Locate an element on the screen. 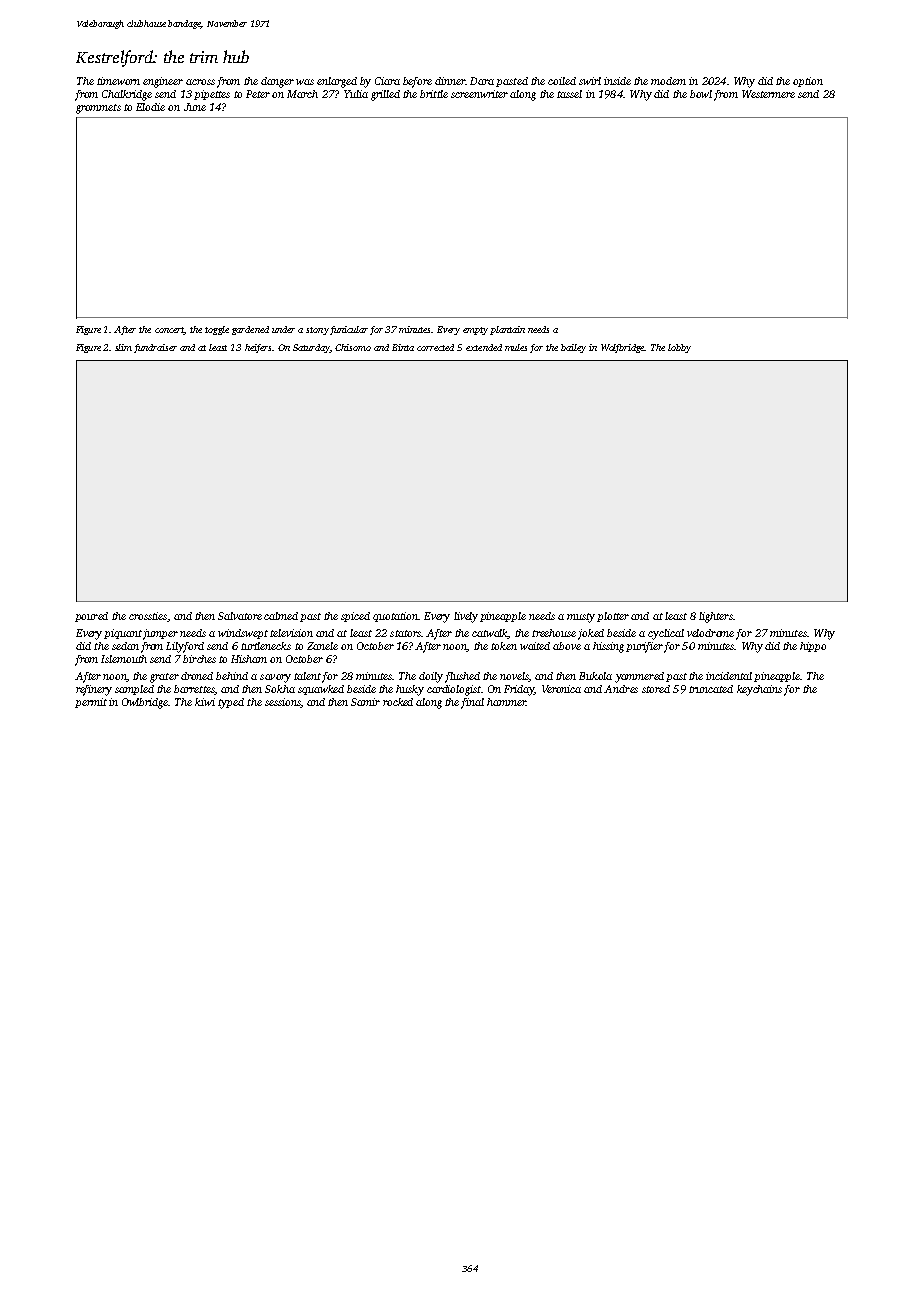 This screenshot has width=924, height=1308. Elodie is located at coordinates (150, 107).
